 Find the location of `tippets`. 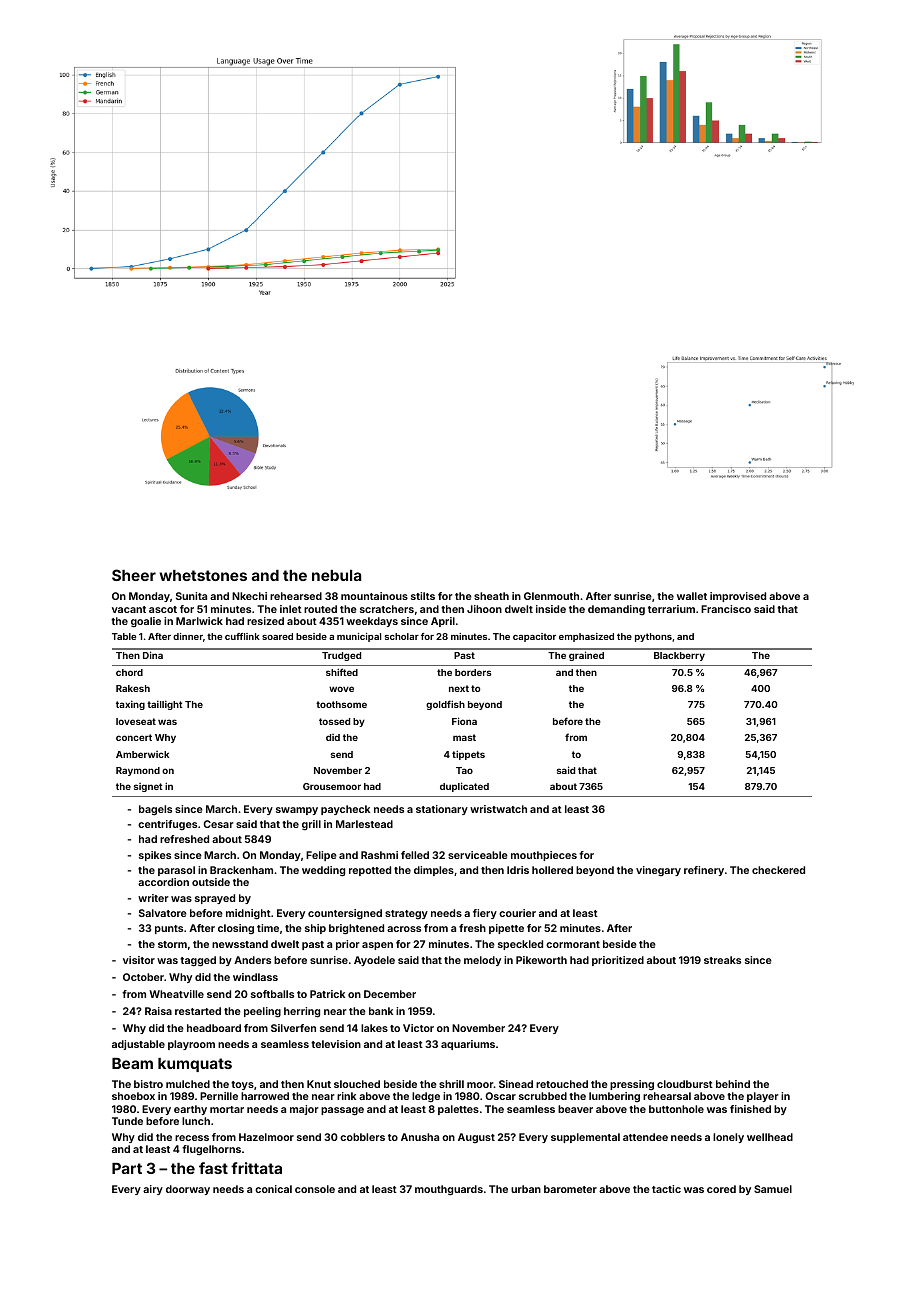

tippets is located at coordinates (468, 755).
